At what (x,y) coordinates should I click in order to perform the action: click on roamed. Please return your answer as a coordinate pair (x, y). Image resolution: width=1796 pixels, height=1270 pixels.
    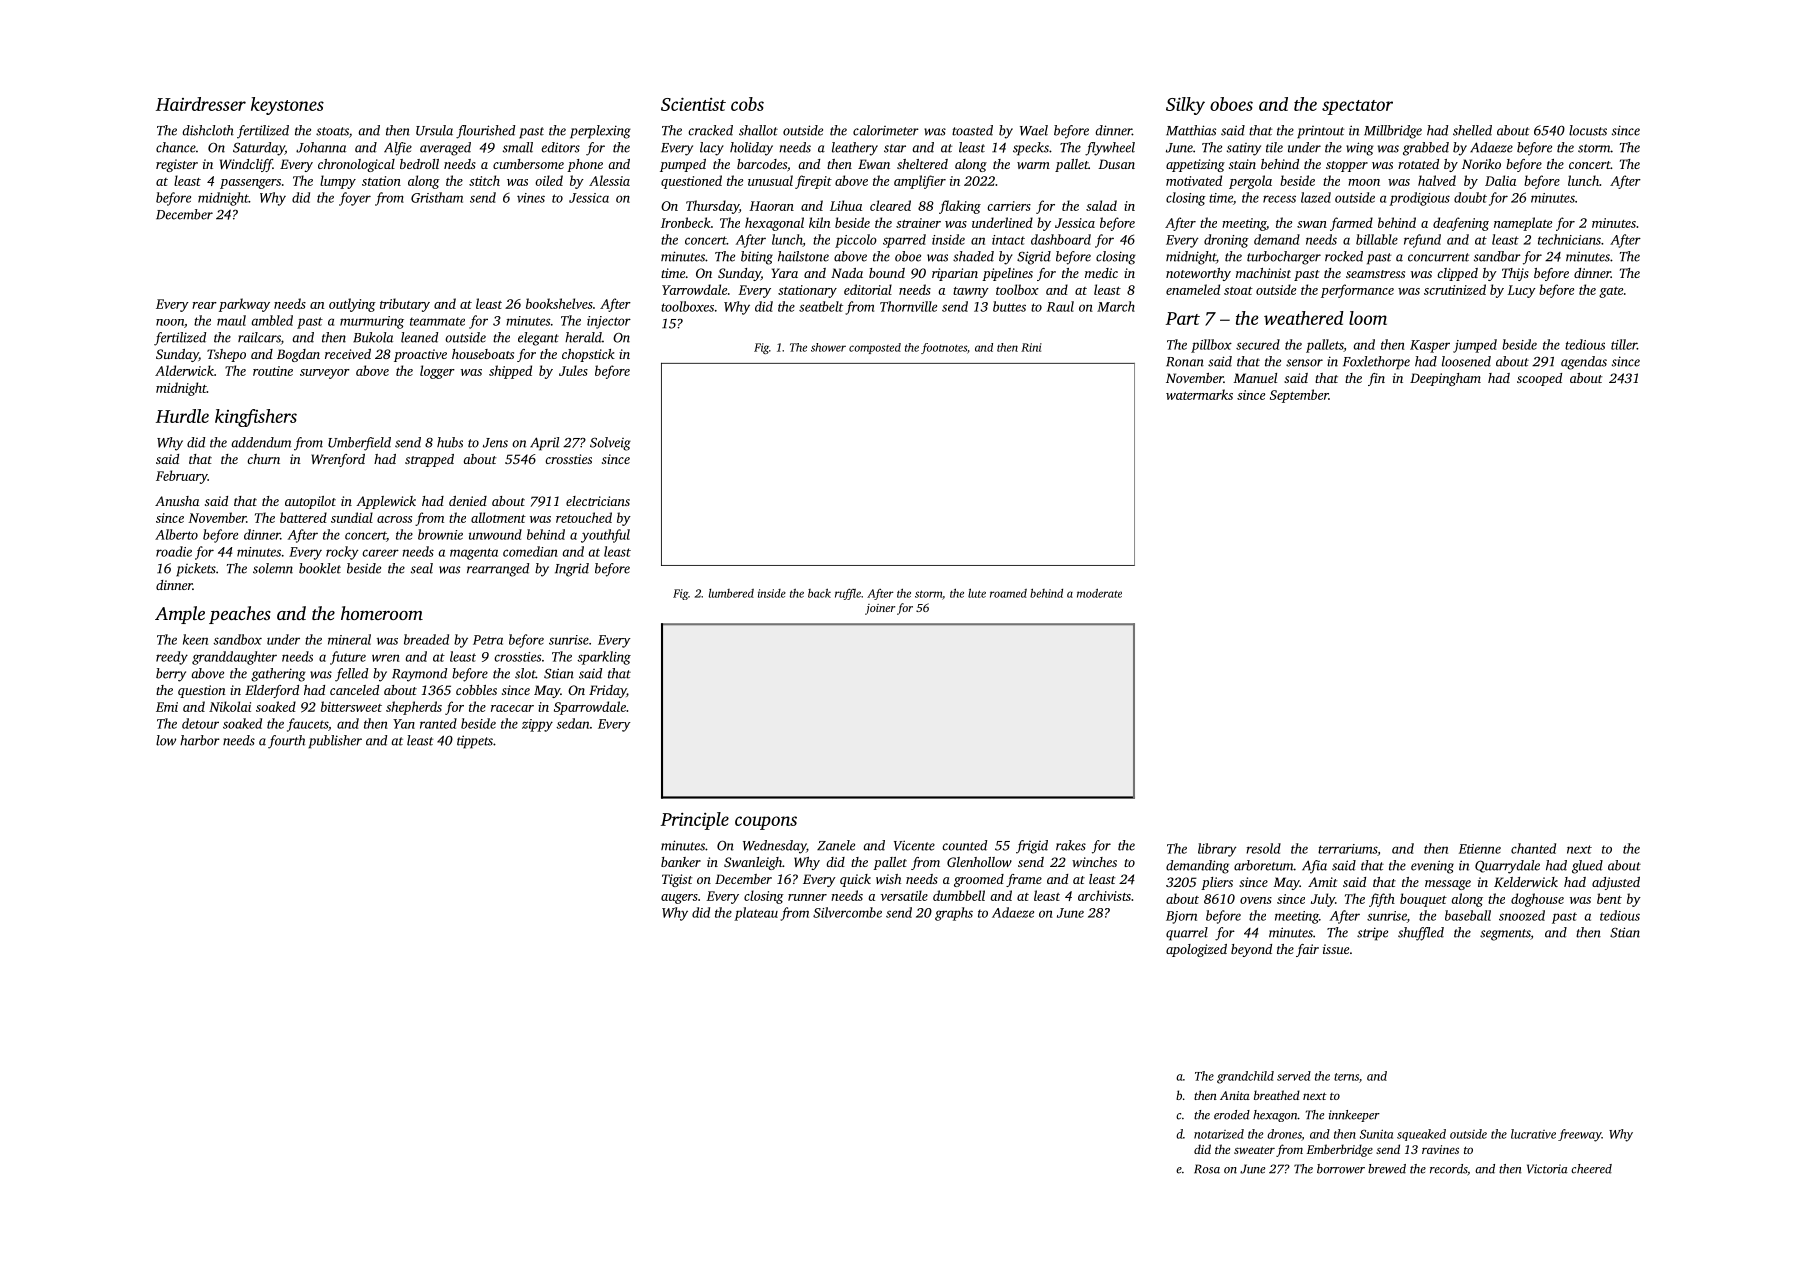
    Looking at the image, I should click on (1008, 593).
